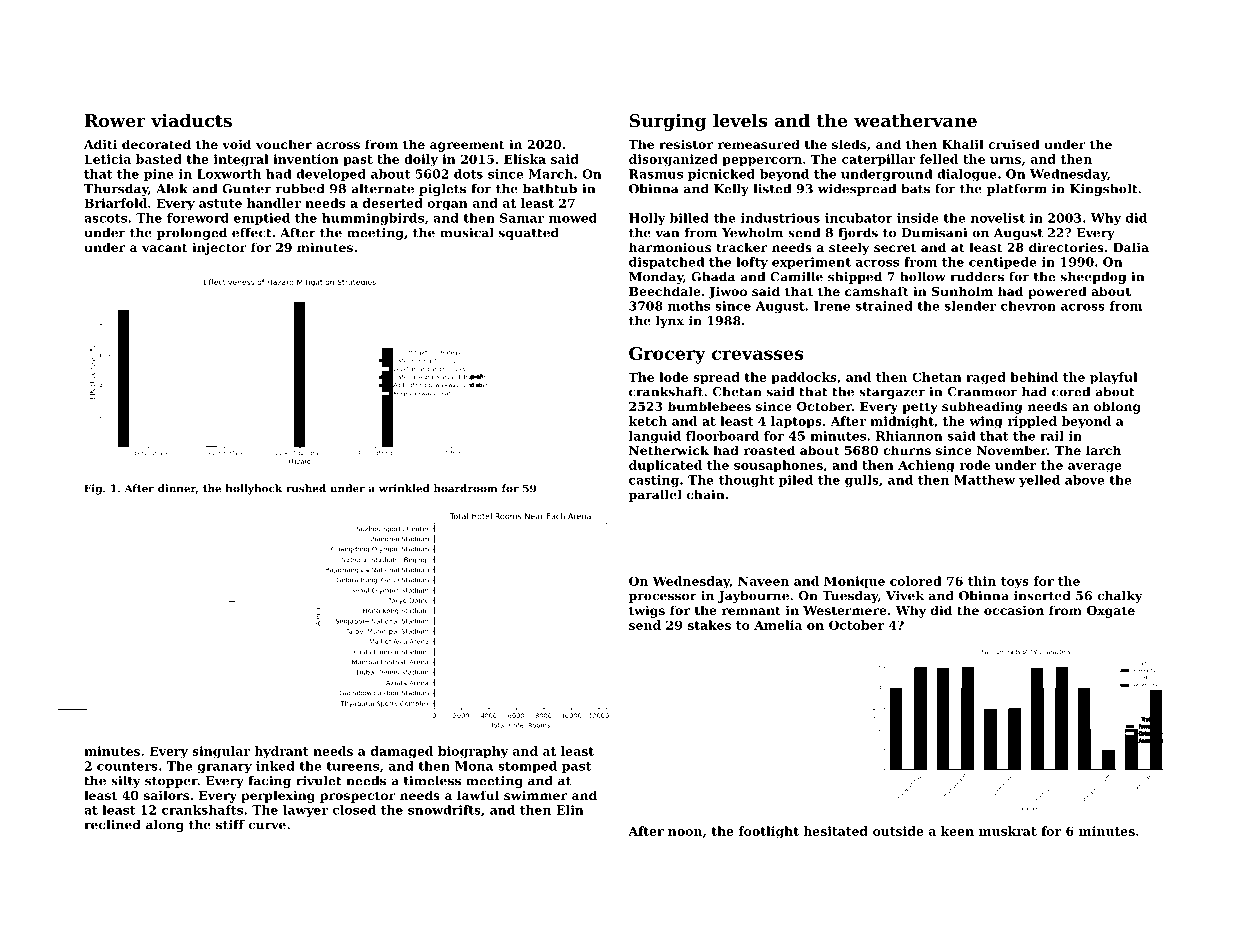 This screenshot has height=952, width=1233. I want to click on noon, so click(685, 832).
